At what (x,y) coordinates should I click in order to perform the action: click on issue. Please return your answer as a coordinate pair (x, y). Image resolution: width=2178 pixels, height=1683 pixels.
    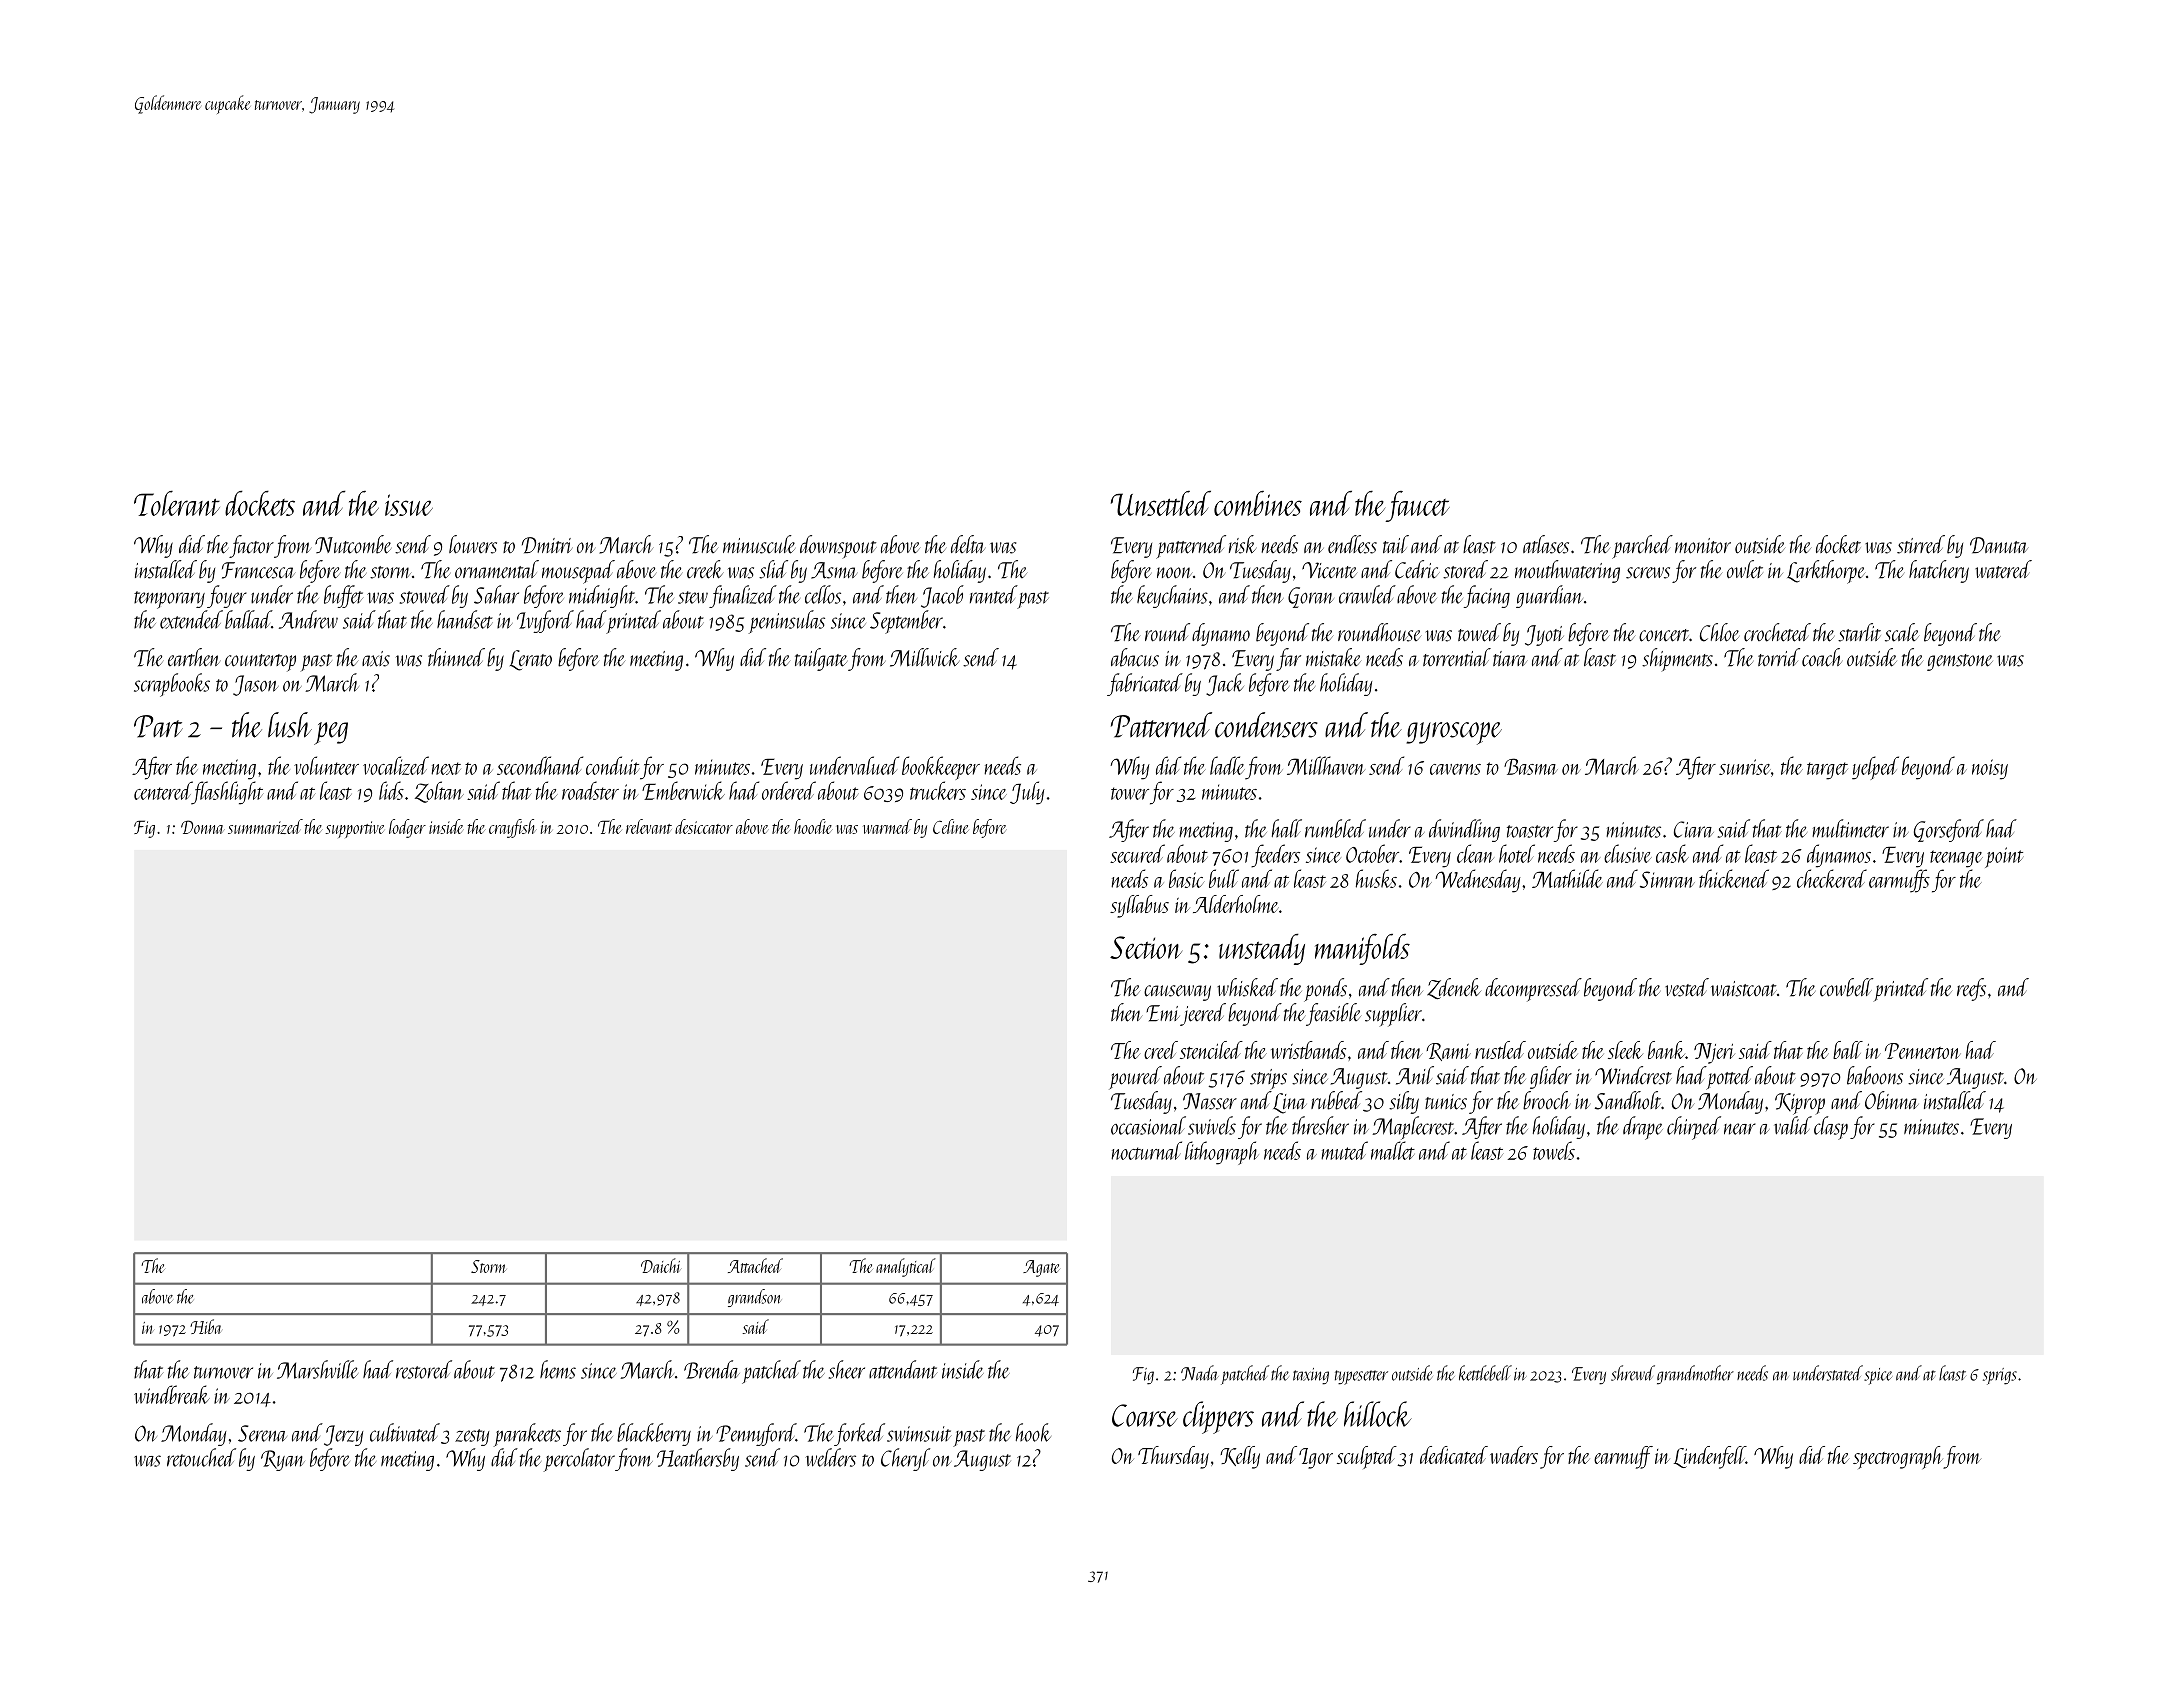
    Looking at the image, I should click on (409, 505).
